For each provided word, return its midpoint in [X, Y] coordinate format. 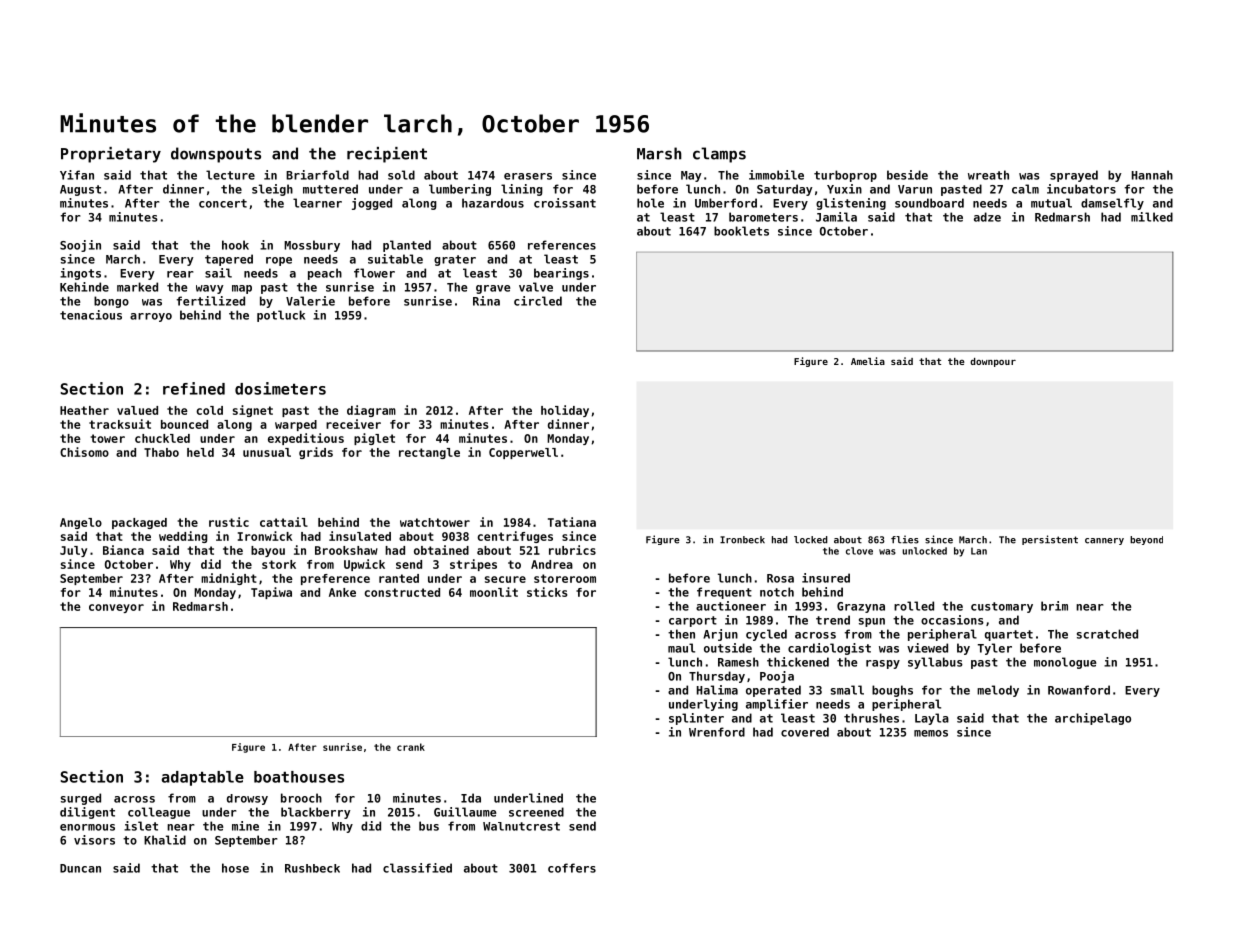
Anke [342, 592]
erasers [528, 176]
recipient [387, 155]
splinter [696, 719]
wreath [988, 175]
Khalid [165, 840]
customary [1002, 607]
